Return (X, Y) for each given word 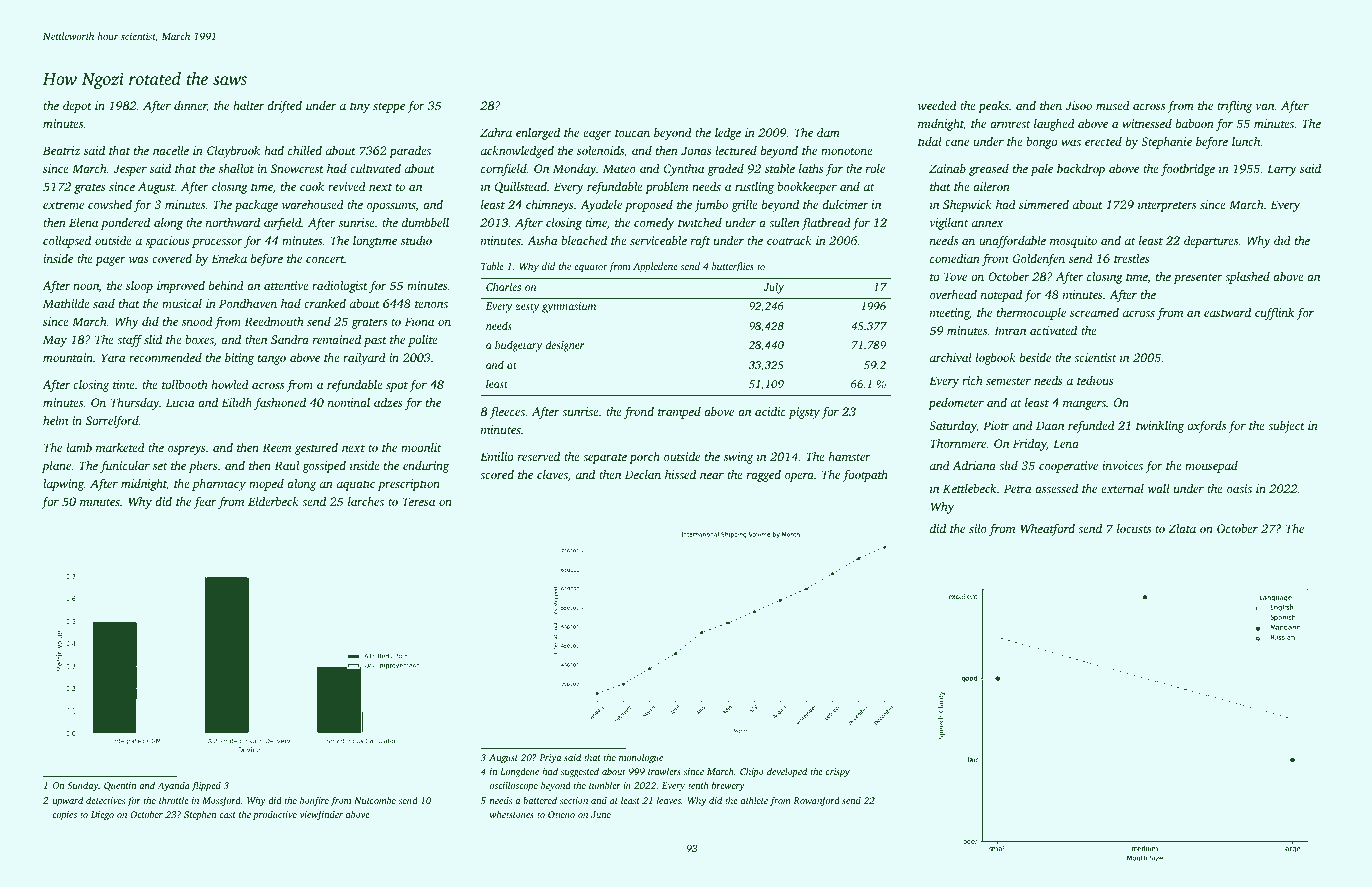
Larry (1282, 170)
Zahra (496, 132)
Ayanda (174, 786)
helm (55, 420)
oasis (1239, 488)
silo (978, 528)
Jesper (130, 170)
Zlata (1182, 528)
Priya (550, 758)
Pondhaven (248, 303)
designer (565, 346)
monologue (641, 758)
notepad (1001, 296)
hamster (850, 456)
